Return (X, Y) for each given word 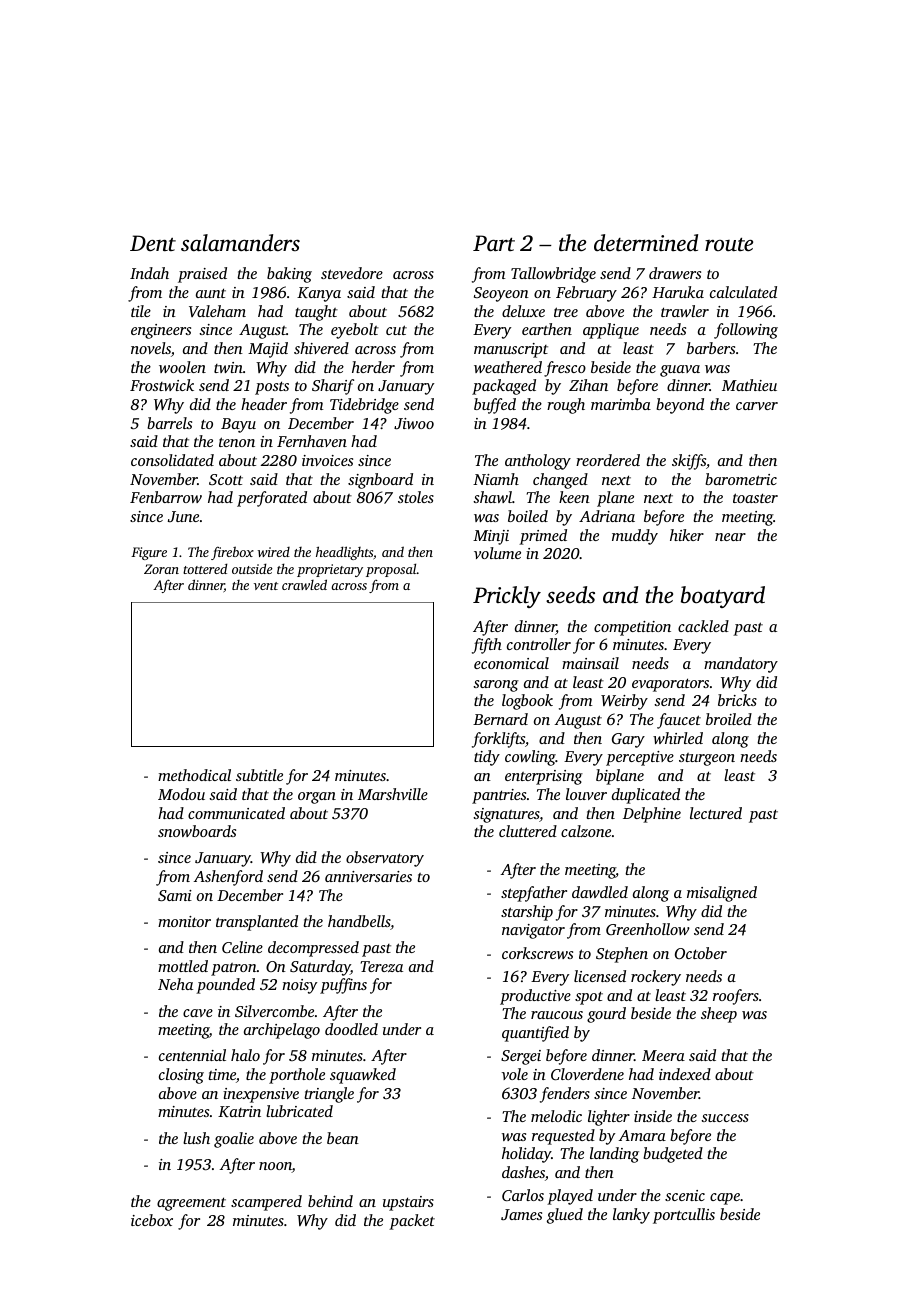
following (746, 331)
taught (316, 313)
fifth (487, 646)
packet (412, 1222)
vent (266, 586)
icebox (152, 1220)
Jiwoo (414, 423)
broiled (729, 719)
